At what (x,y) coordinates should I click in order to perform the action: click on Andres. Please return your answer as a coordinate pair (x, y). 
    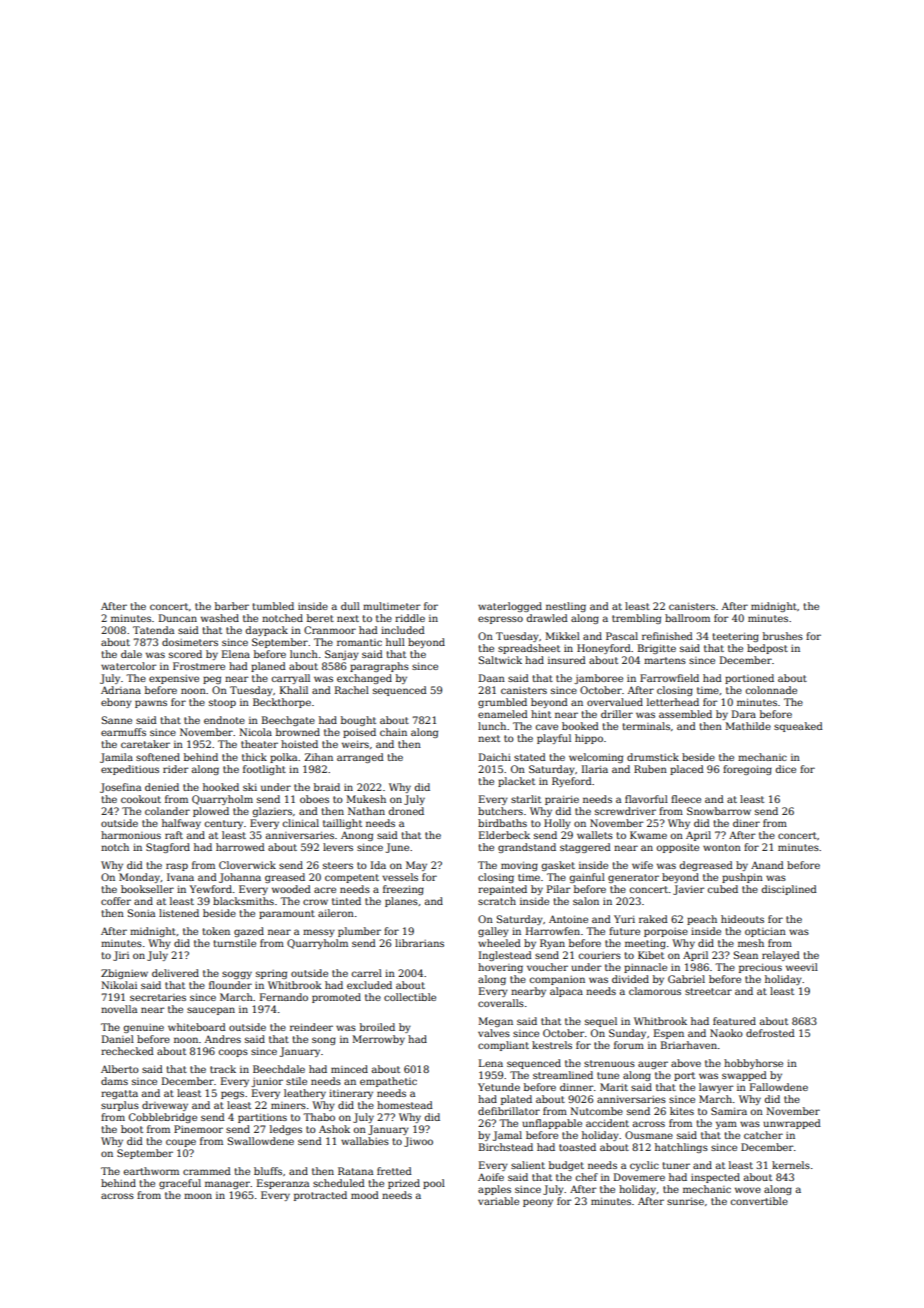
    Looking at the image, I should click on (223, 1039).
